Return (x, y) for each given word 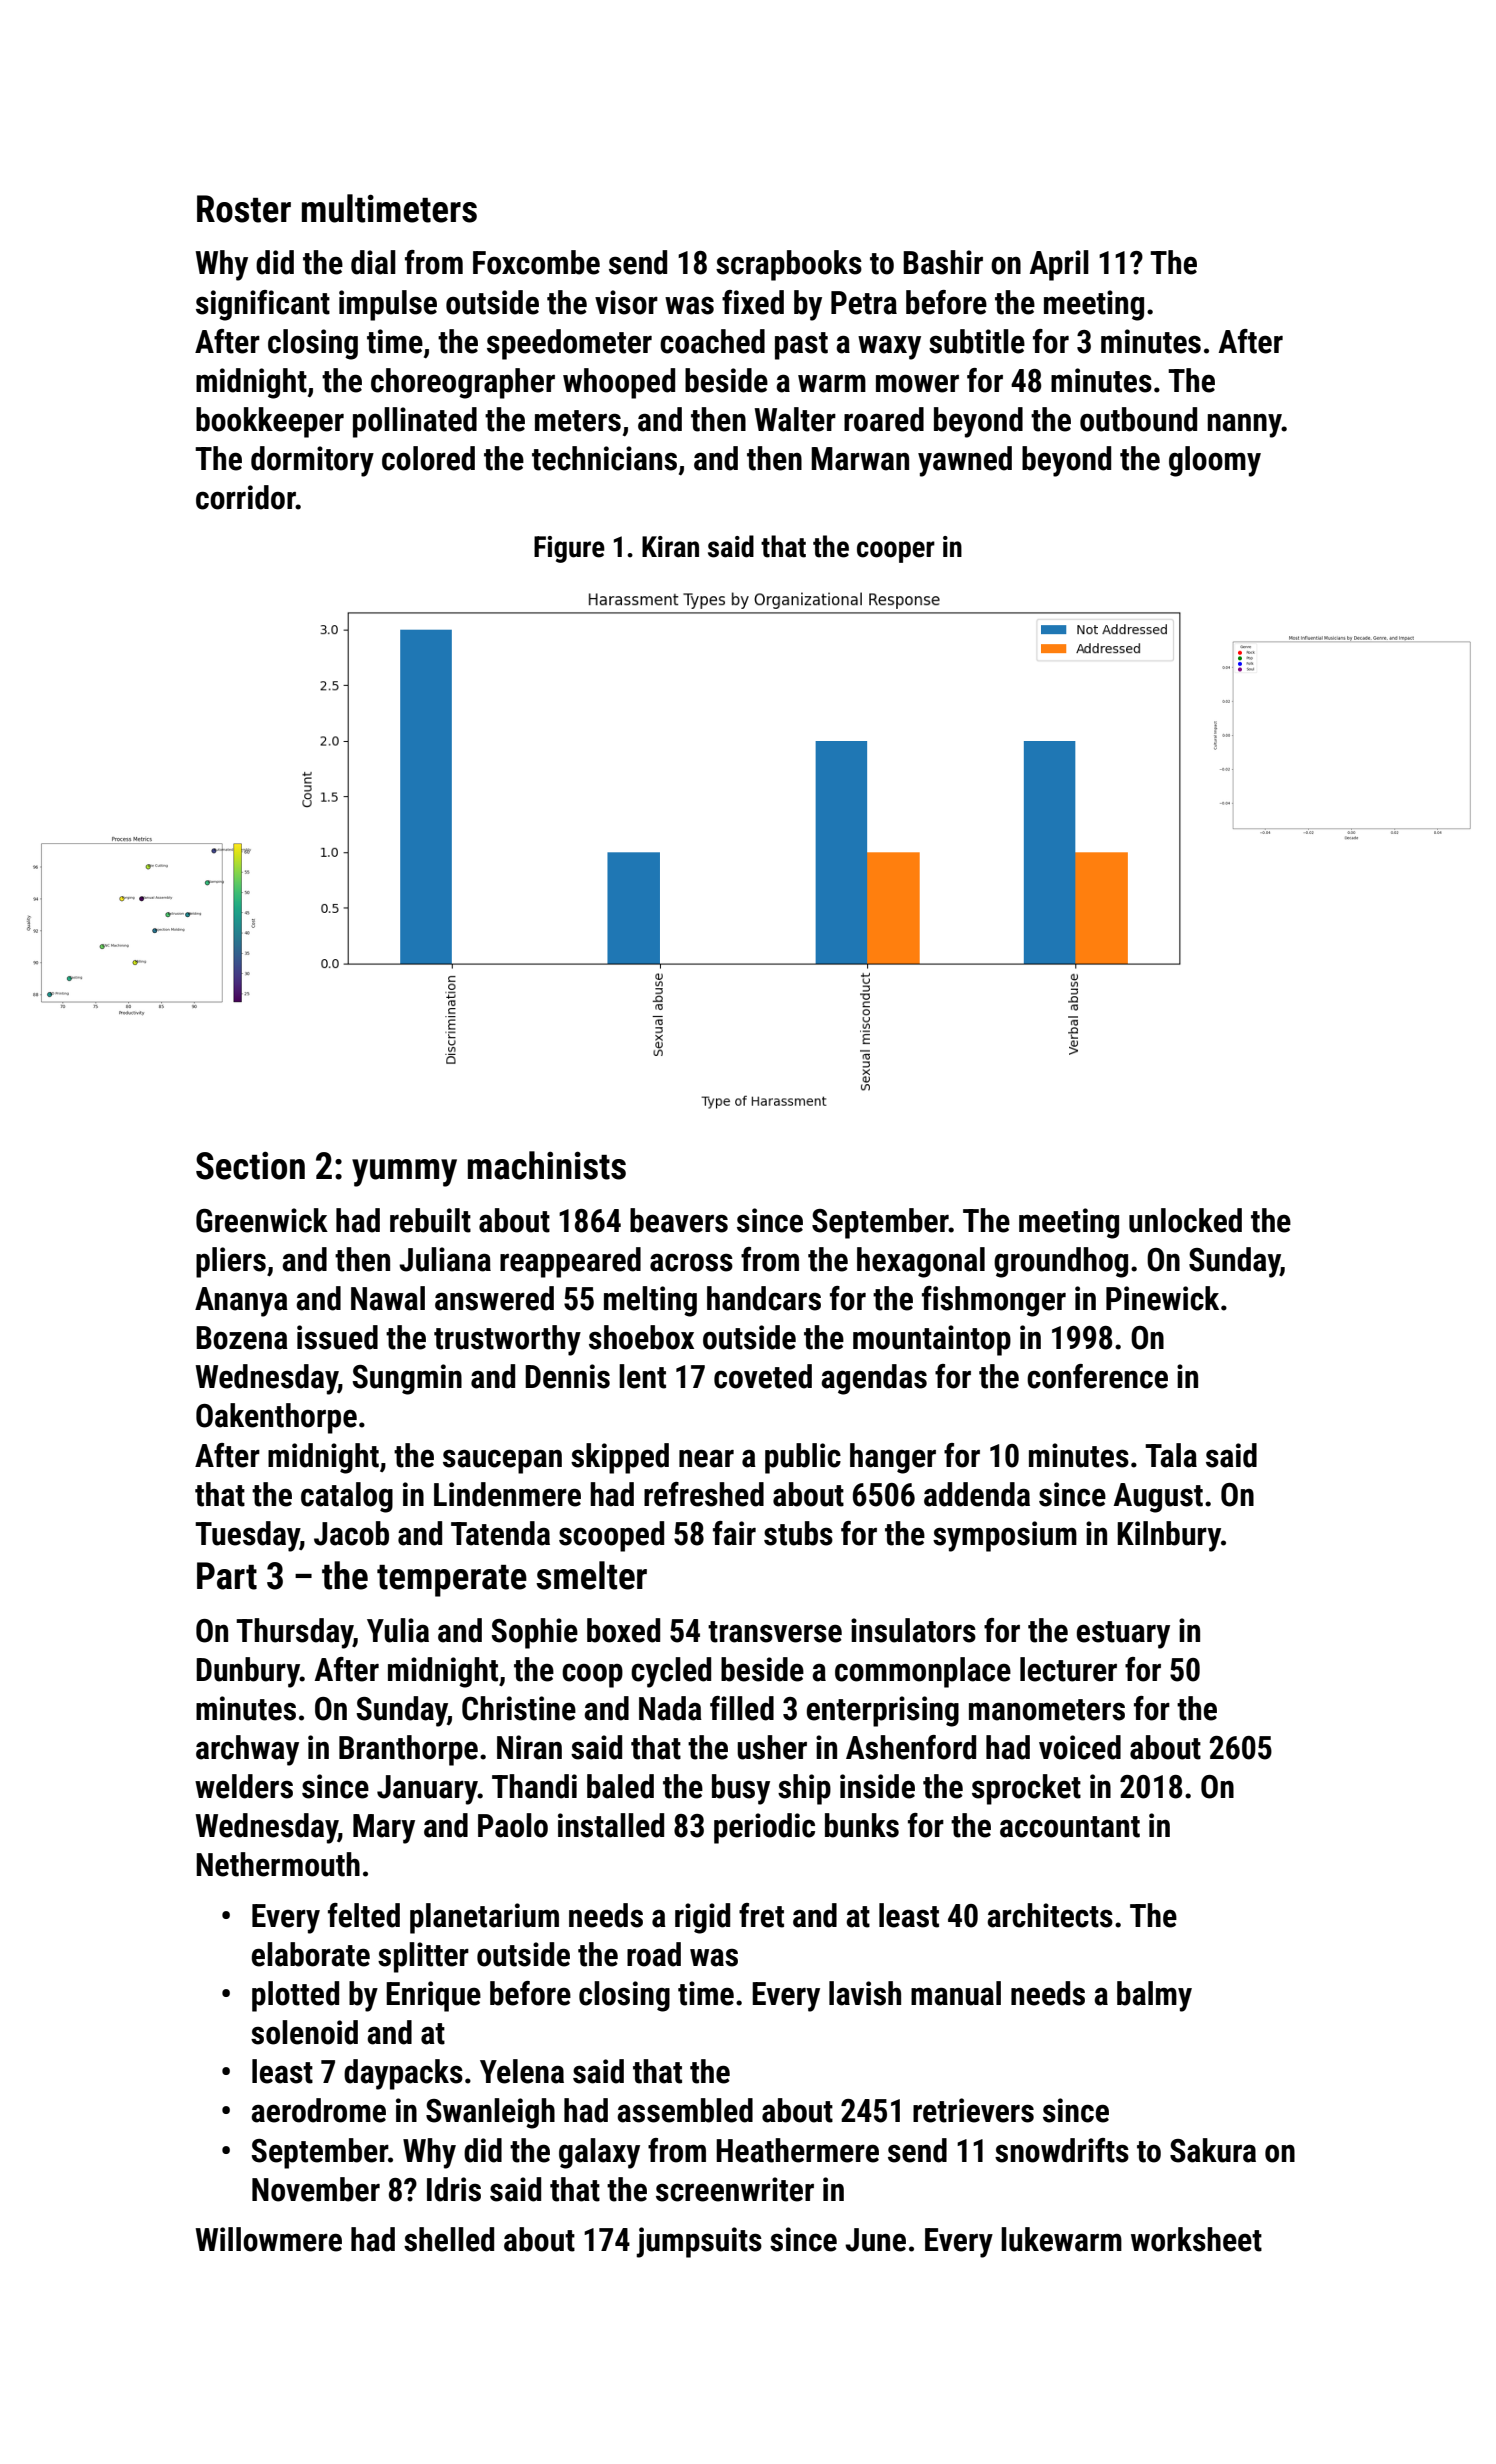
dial (373, 262)
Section (250, 1165)
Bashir (943, 262)
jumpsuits (699, 2242)
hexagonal (921, 1262)
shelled (449, 2239)
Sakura (1213, 2150)
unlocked (1185, 1220)
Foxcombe (536, 262)
